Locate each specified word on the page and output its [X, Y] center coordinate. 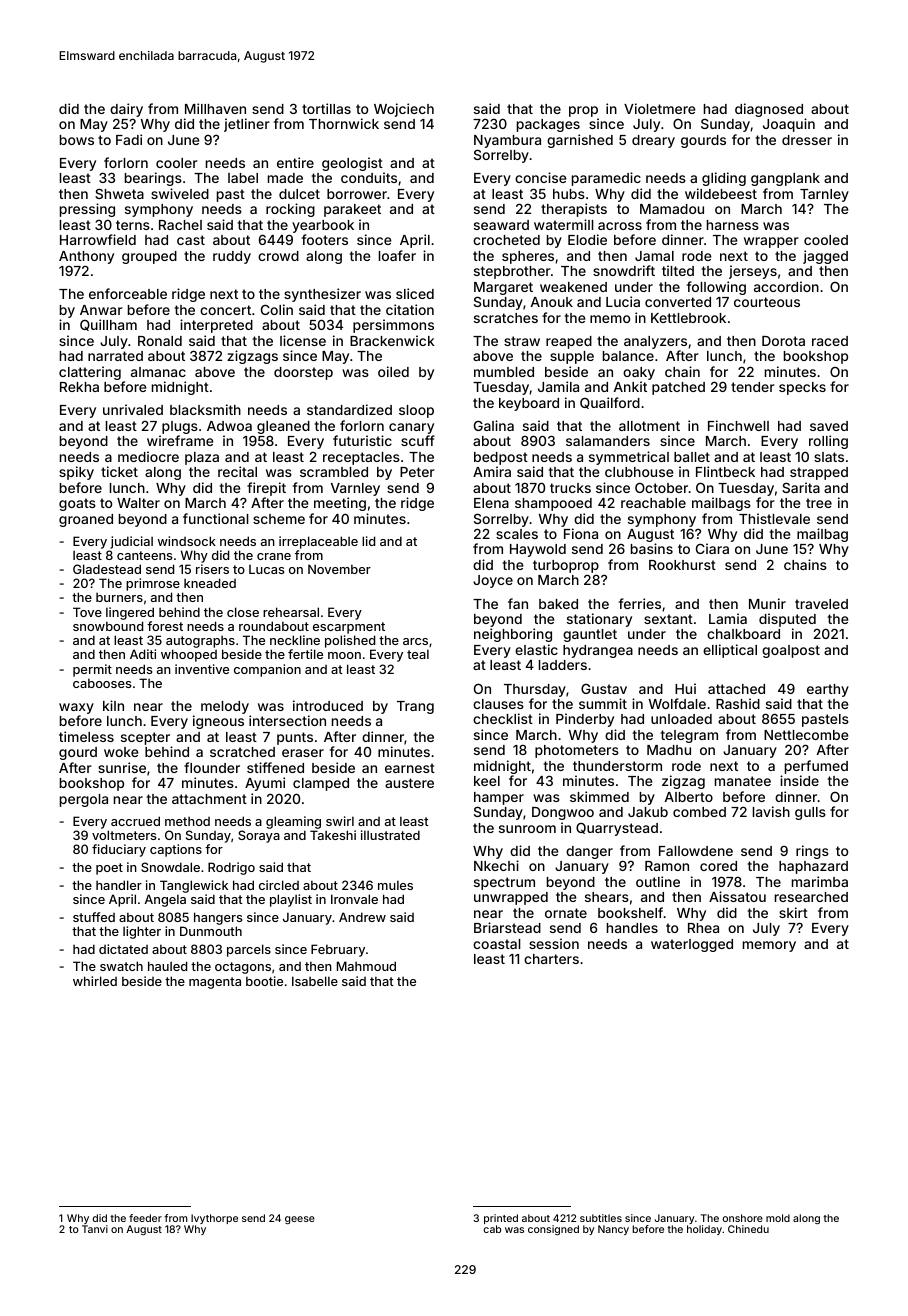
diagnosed [769, 110]
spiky [76, 473]
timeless [86, 736]
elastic [536, 649]
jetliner [247, 125]
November [339, 569]
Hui [685, 688]
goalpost [791, 651]
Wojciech [404, 110]
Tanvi [95, 1229]
